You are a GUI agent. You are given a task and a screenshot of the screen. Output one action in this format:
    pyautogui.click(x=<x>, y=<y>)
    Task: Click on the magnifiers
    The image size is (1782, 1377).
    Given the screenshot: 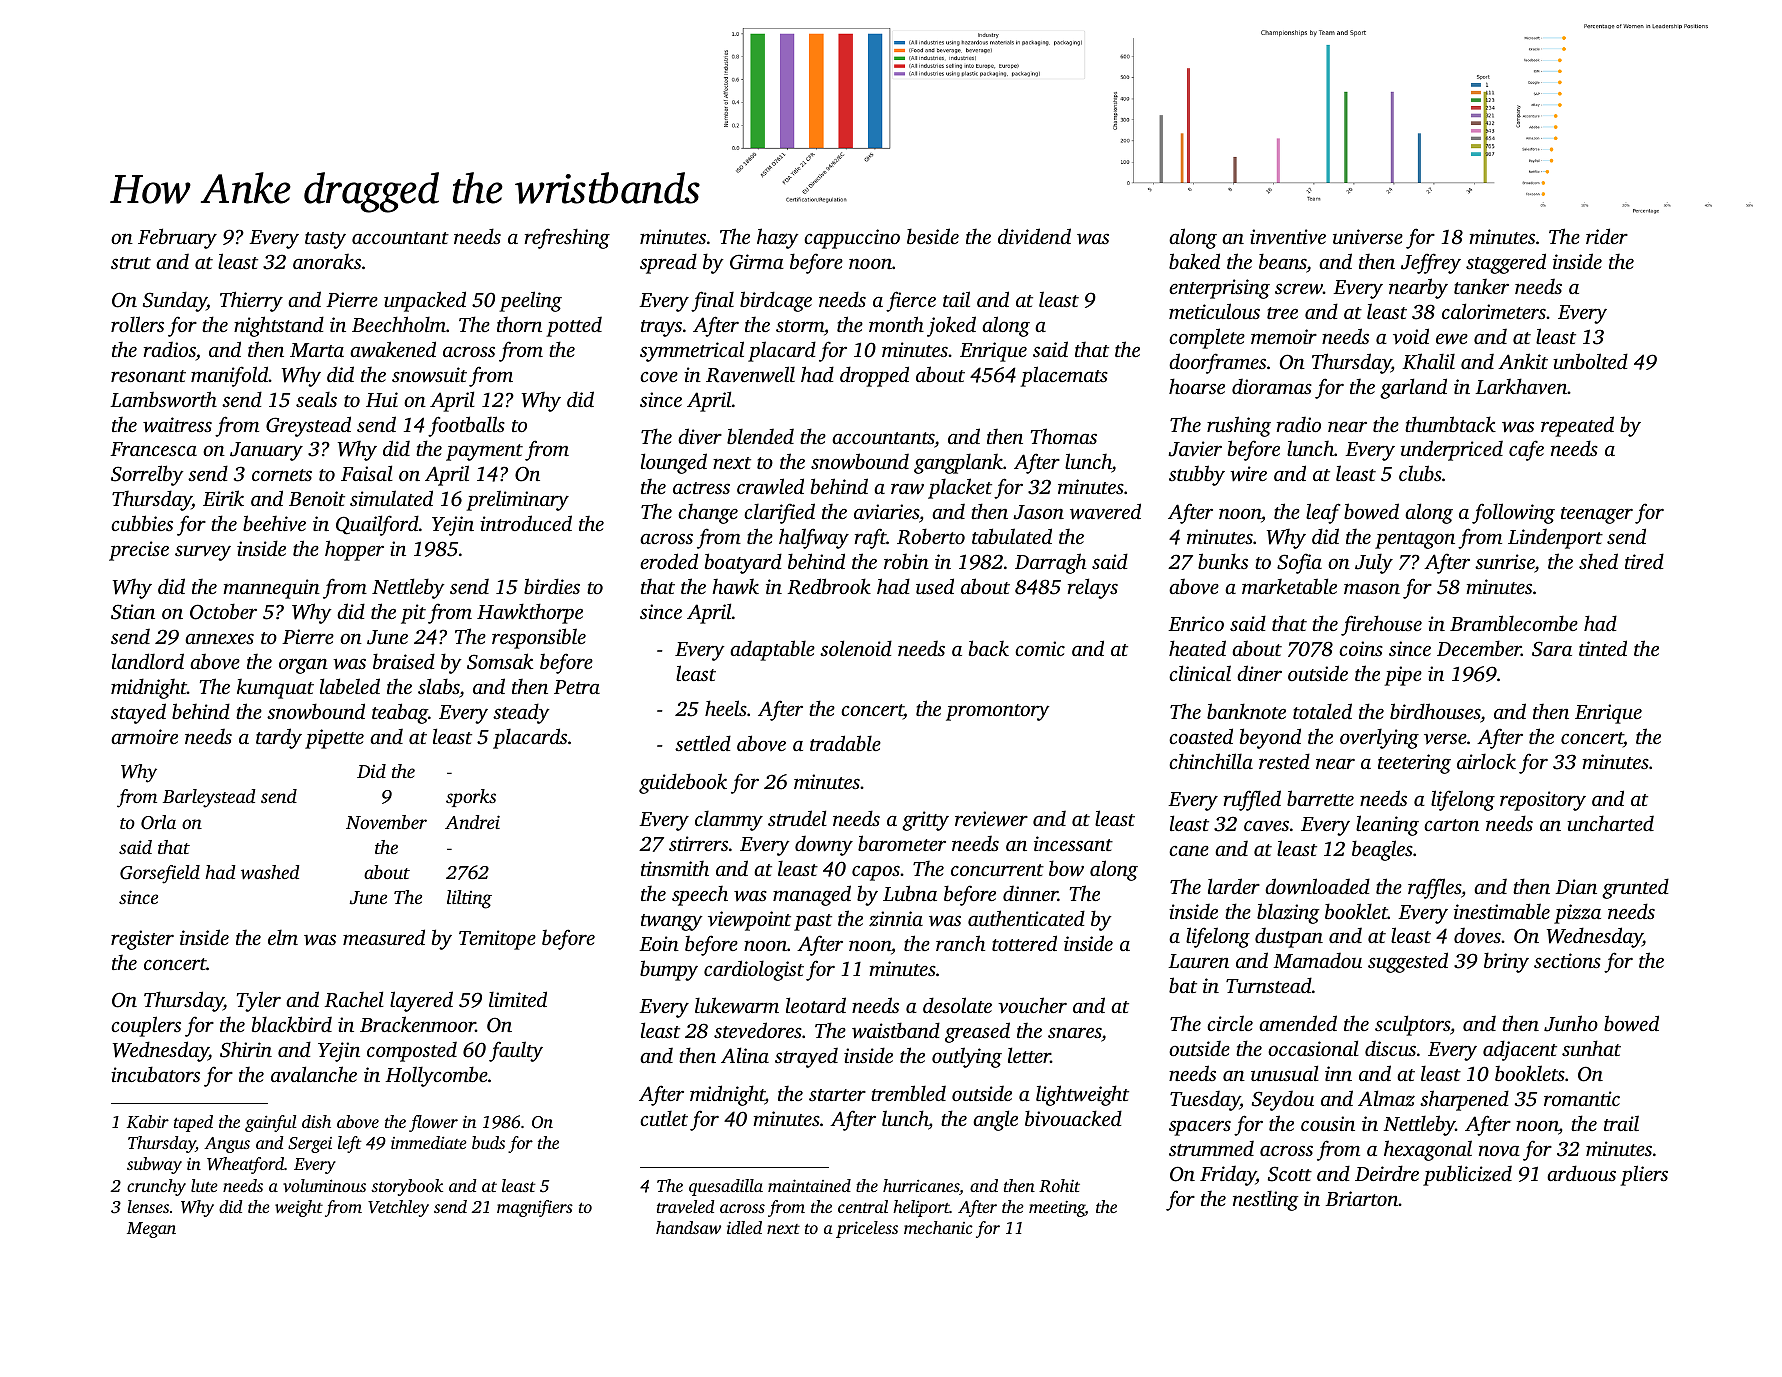 What is the action you would take?
    pyautogui.click(x=535, y=1208)
